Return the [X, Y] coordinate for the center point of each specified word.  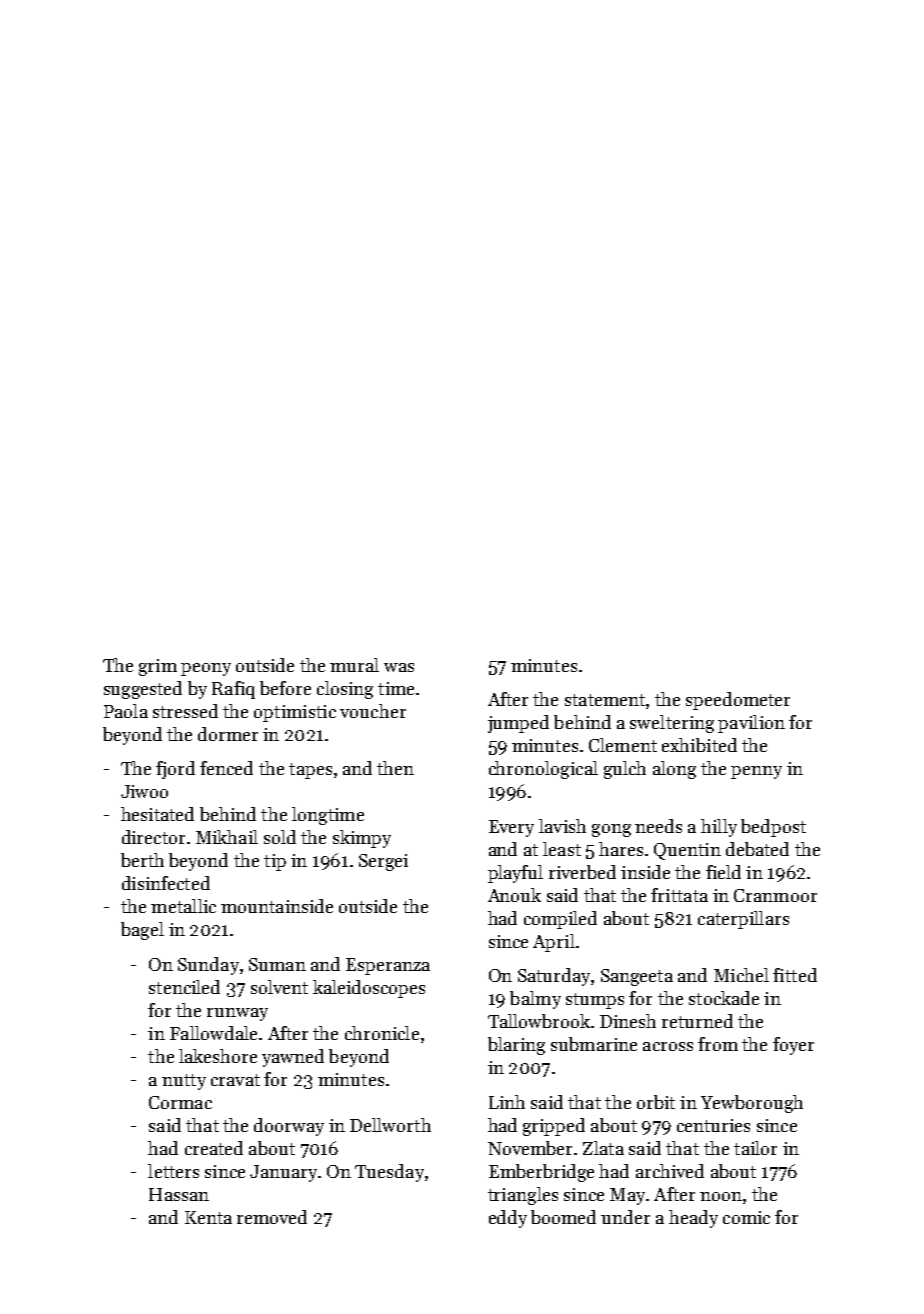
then [395, 768]
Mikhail [227, 837]
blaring [516, 1046]
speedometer [738, 701]
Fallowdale [213, 1033]
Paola [126, 711]
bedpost [773, 828]
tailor [755, 1148]
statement [605, 700]
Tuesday [389, 1173]
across [668, 1046]
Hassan [179, 1194]
